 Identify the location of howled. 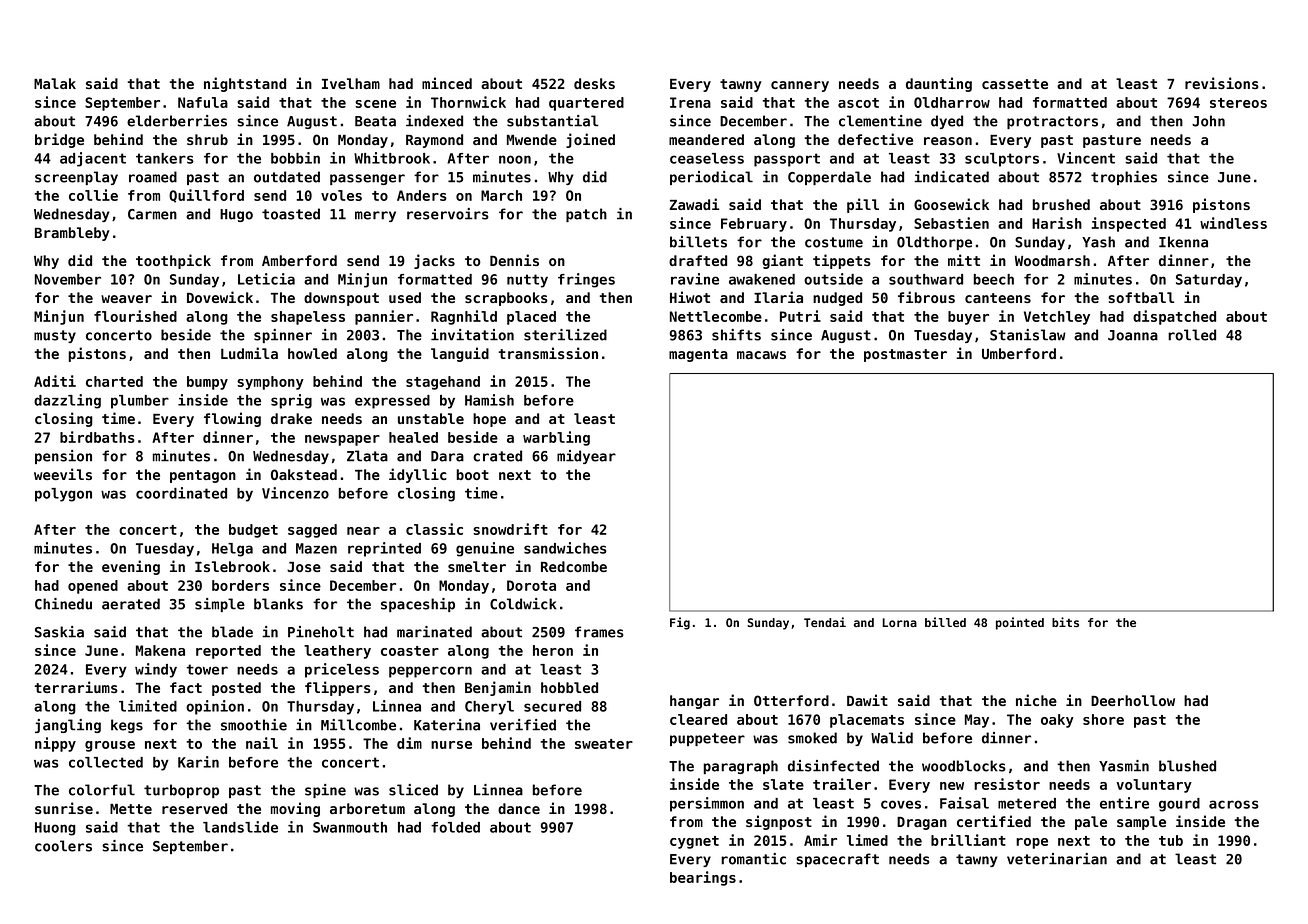
(312, 353).
